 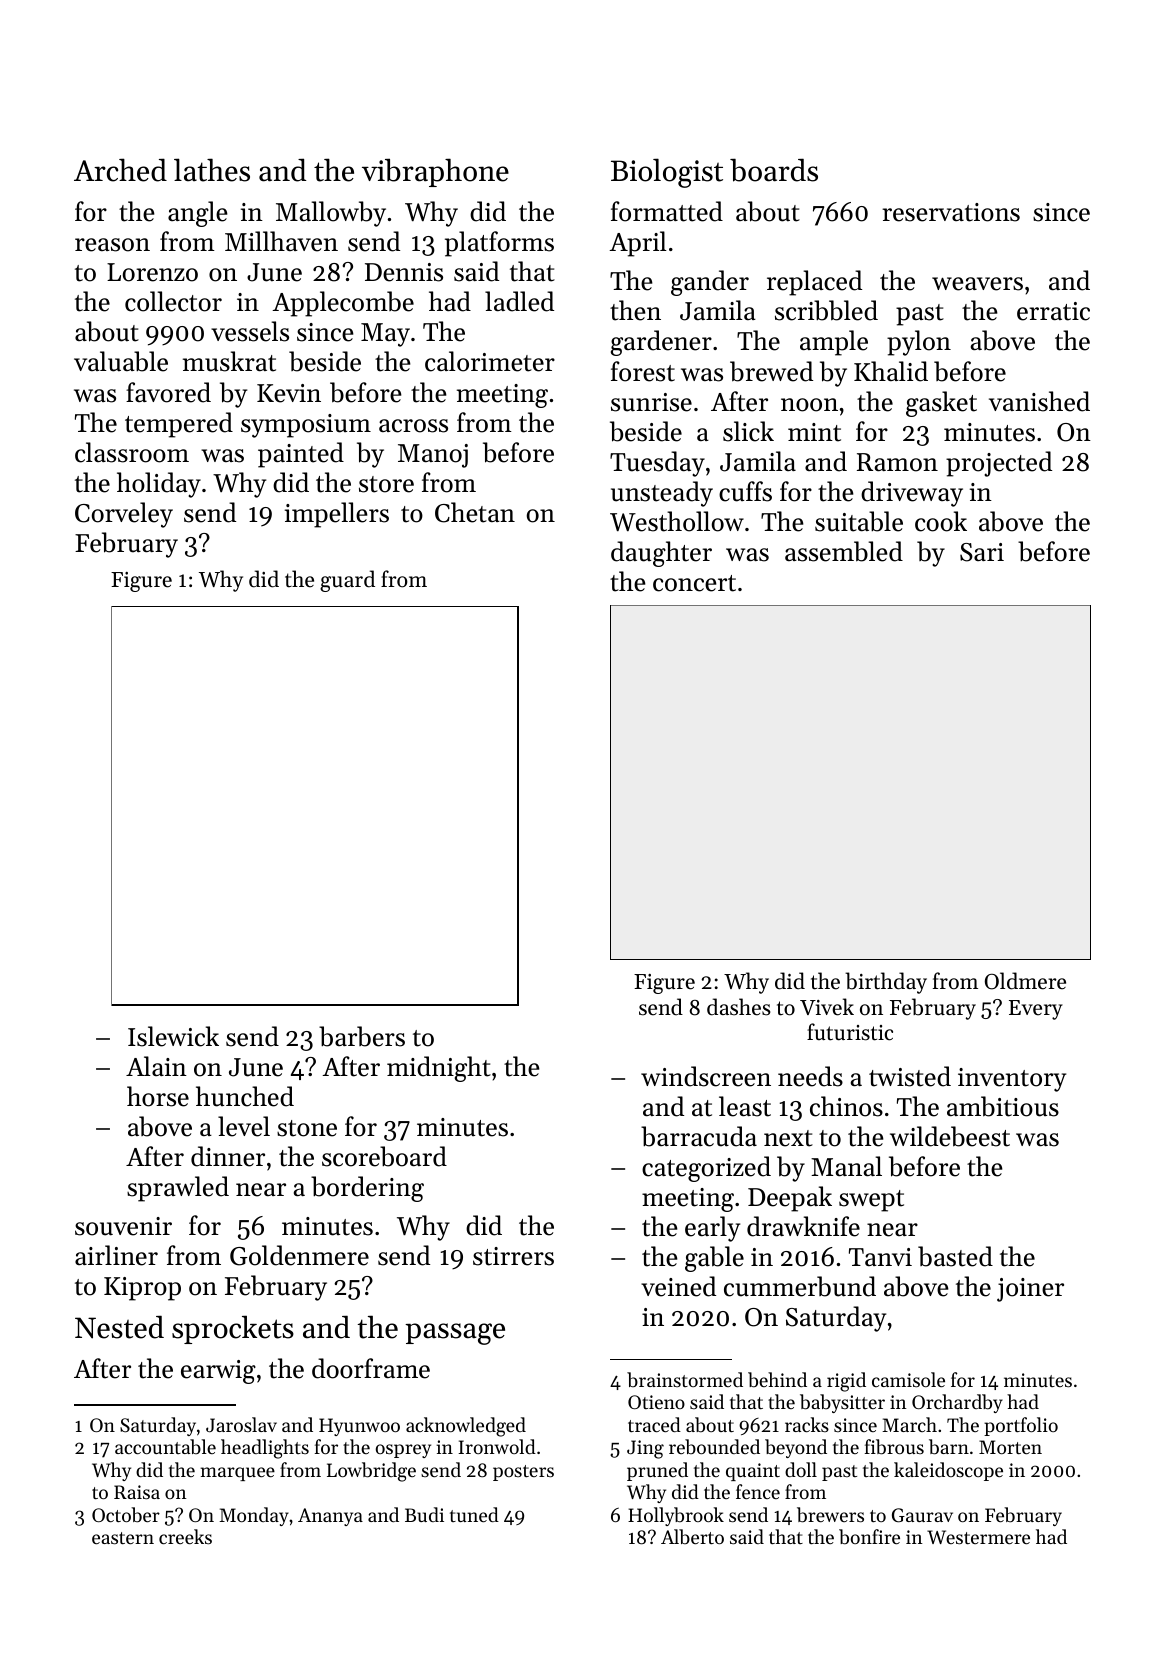 I want to click on vibraphone, so click(x=435, y=172).
